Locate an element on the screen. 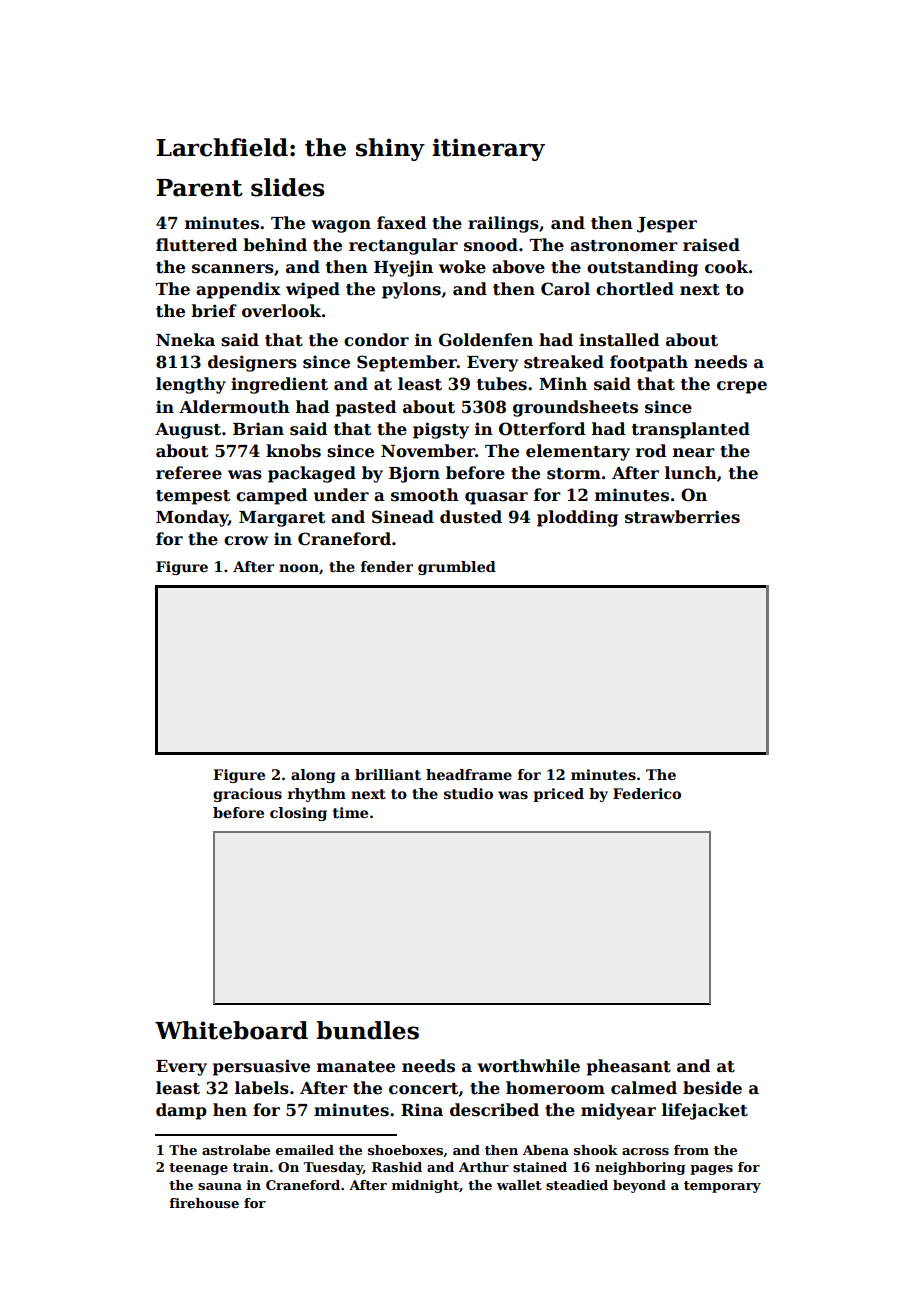 This screenshot has width=924, height=1311. brief is located at coordinates (214, 311).
